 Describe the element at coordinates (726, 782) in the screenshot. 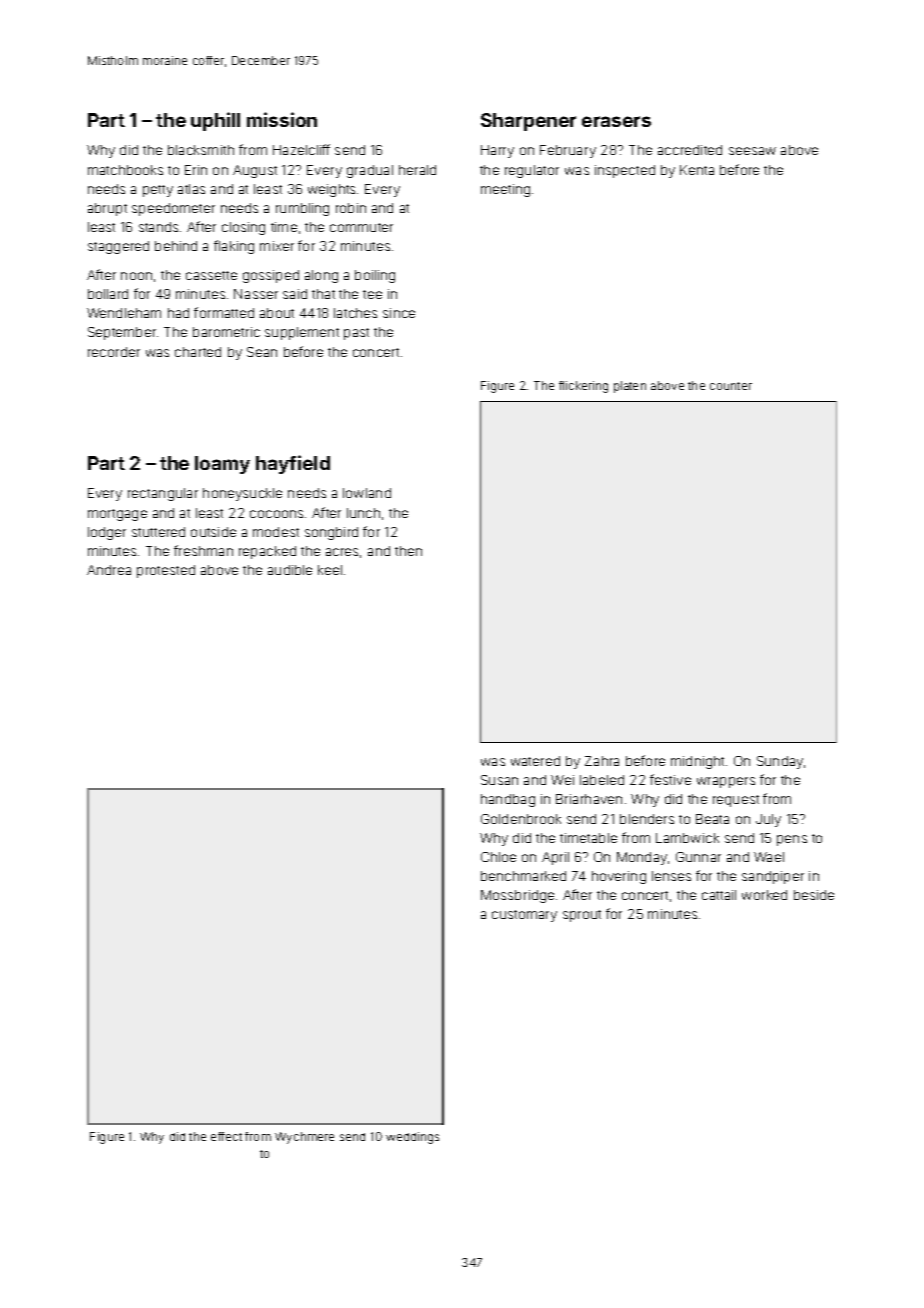

I see `wrappers` at that location.
